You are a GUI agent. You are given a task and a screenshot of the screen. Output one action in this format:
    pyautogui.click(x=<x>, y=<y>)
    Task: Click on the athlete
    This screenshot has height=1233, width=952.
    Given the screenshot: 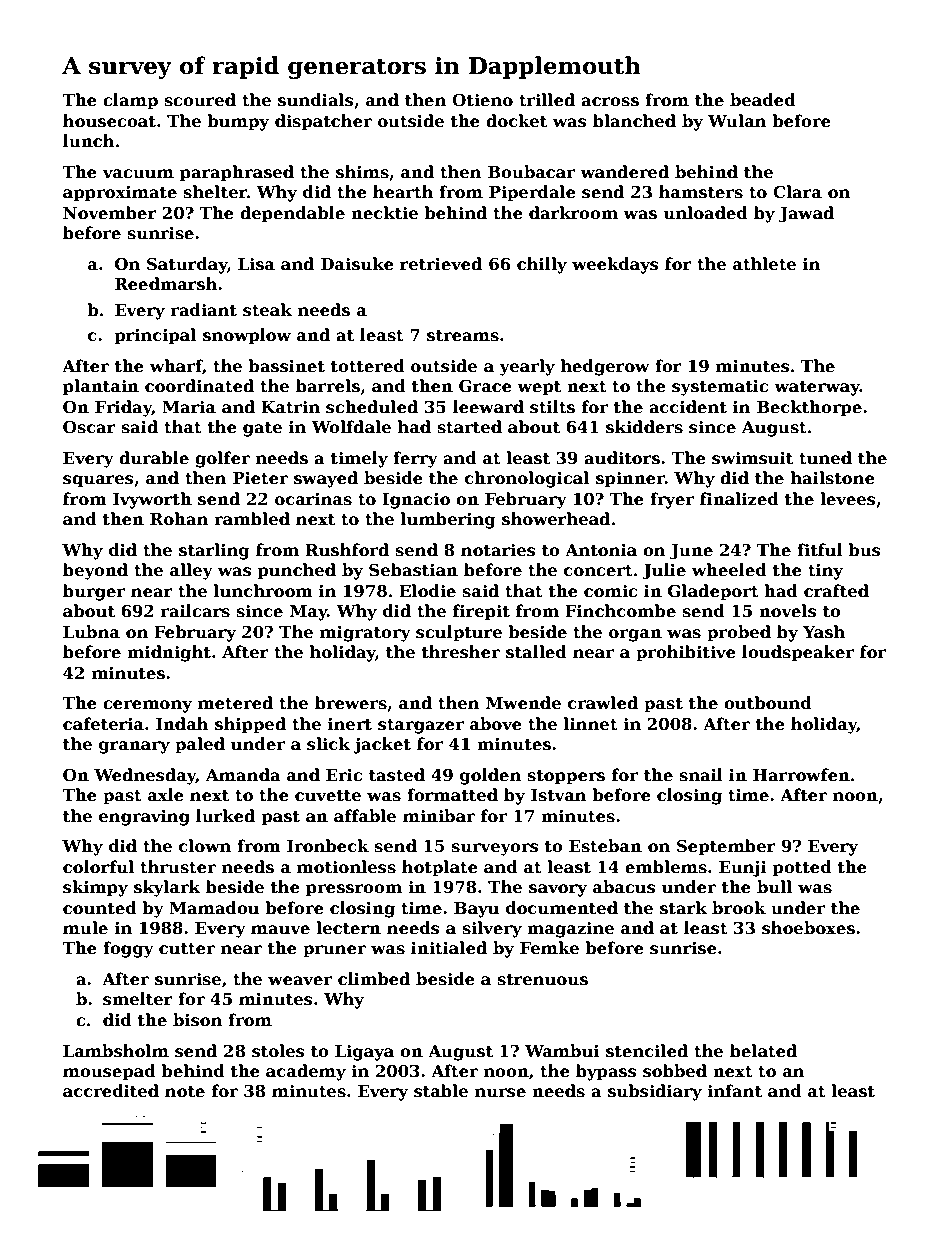 What is the action you would take?
    pyautogui.click(x=764, y=264)
